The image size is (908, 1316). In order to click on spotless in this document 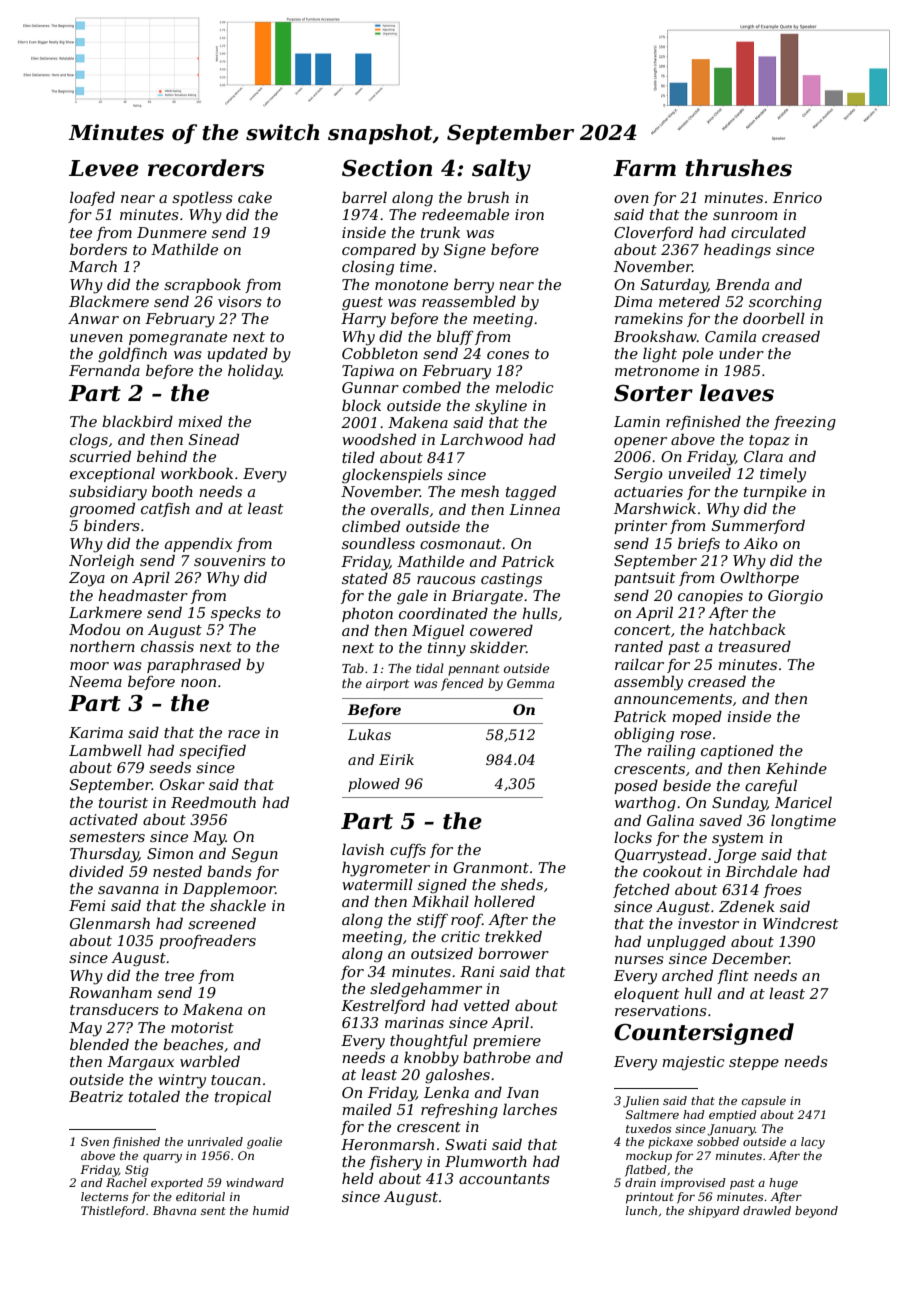, I will do `click(202, 198)`.
